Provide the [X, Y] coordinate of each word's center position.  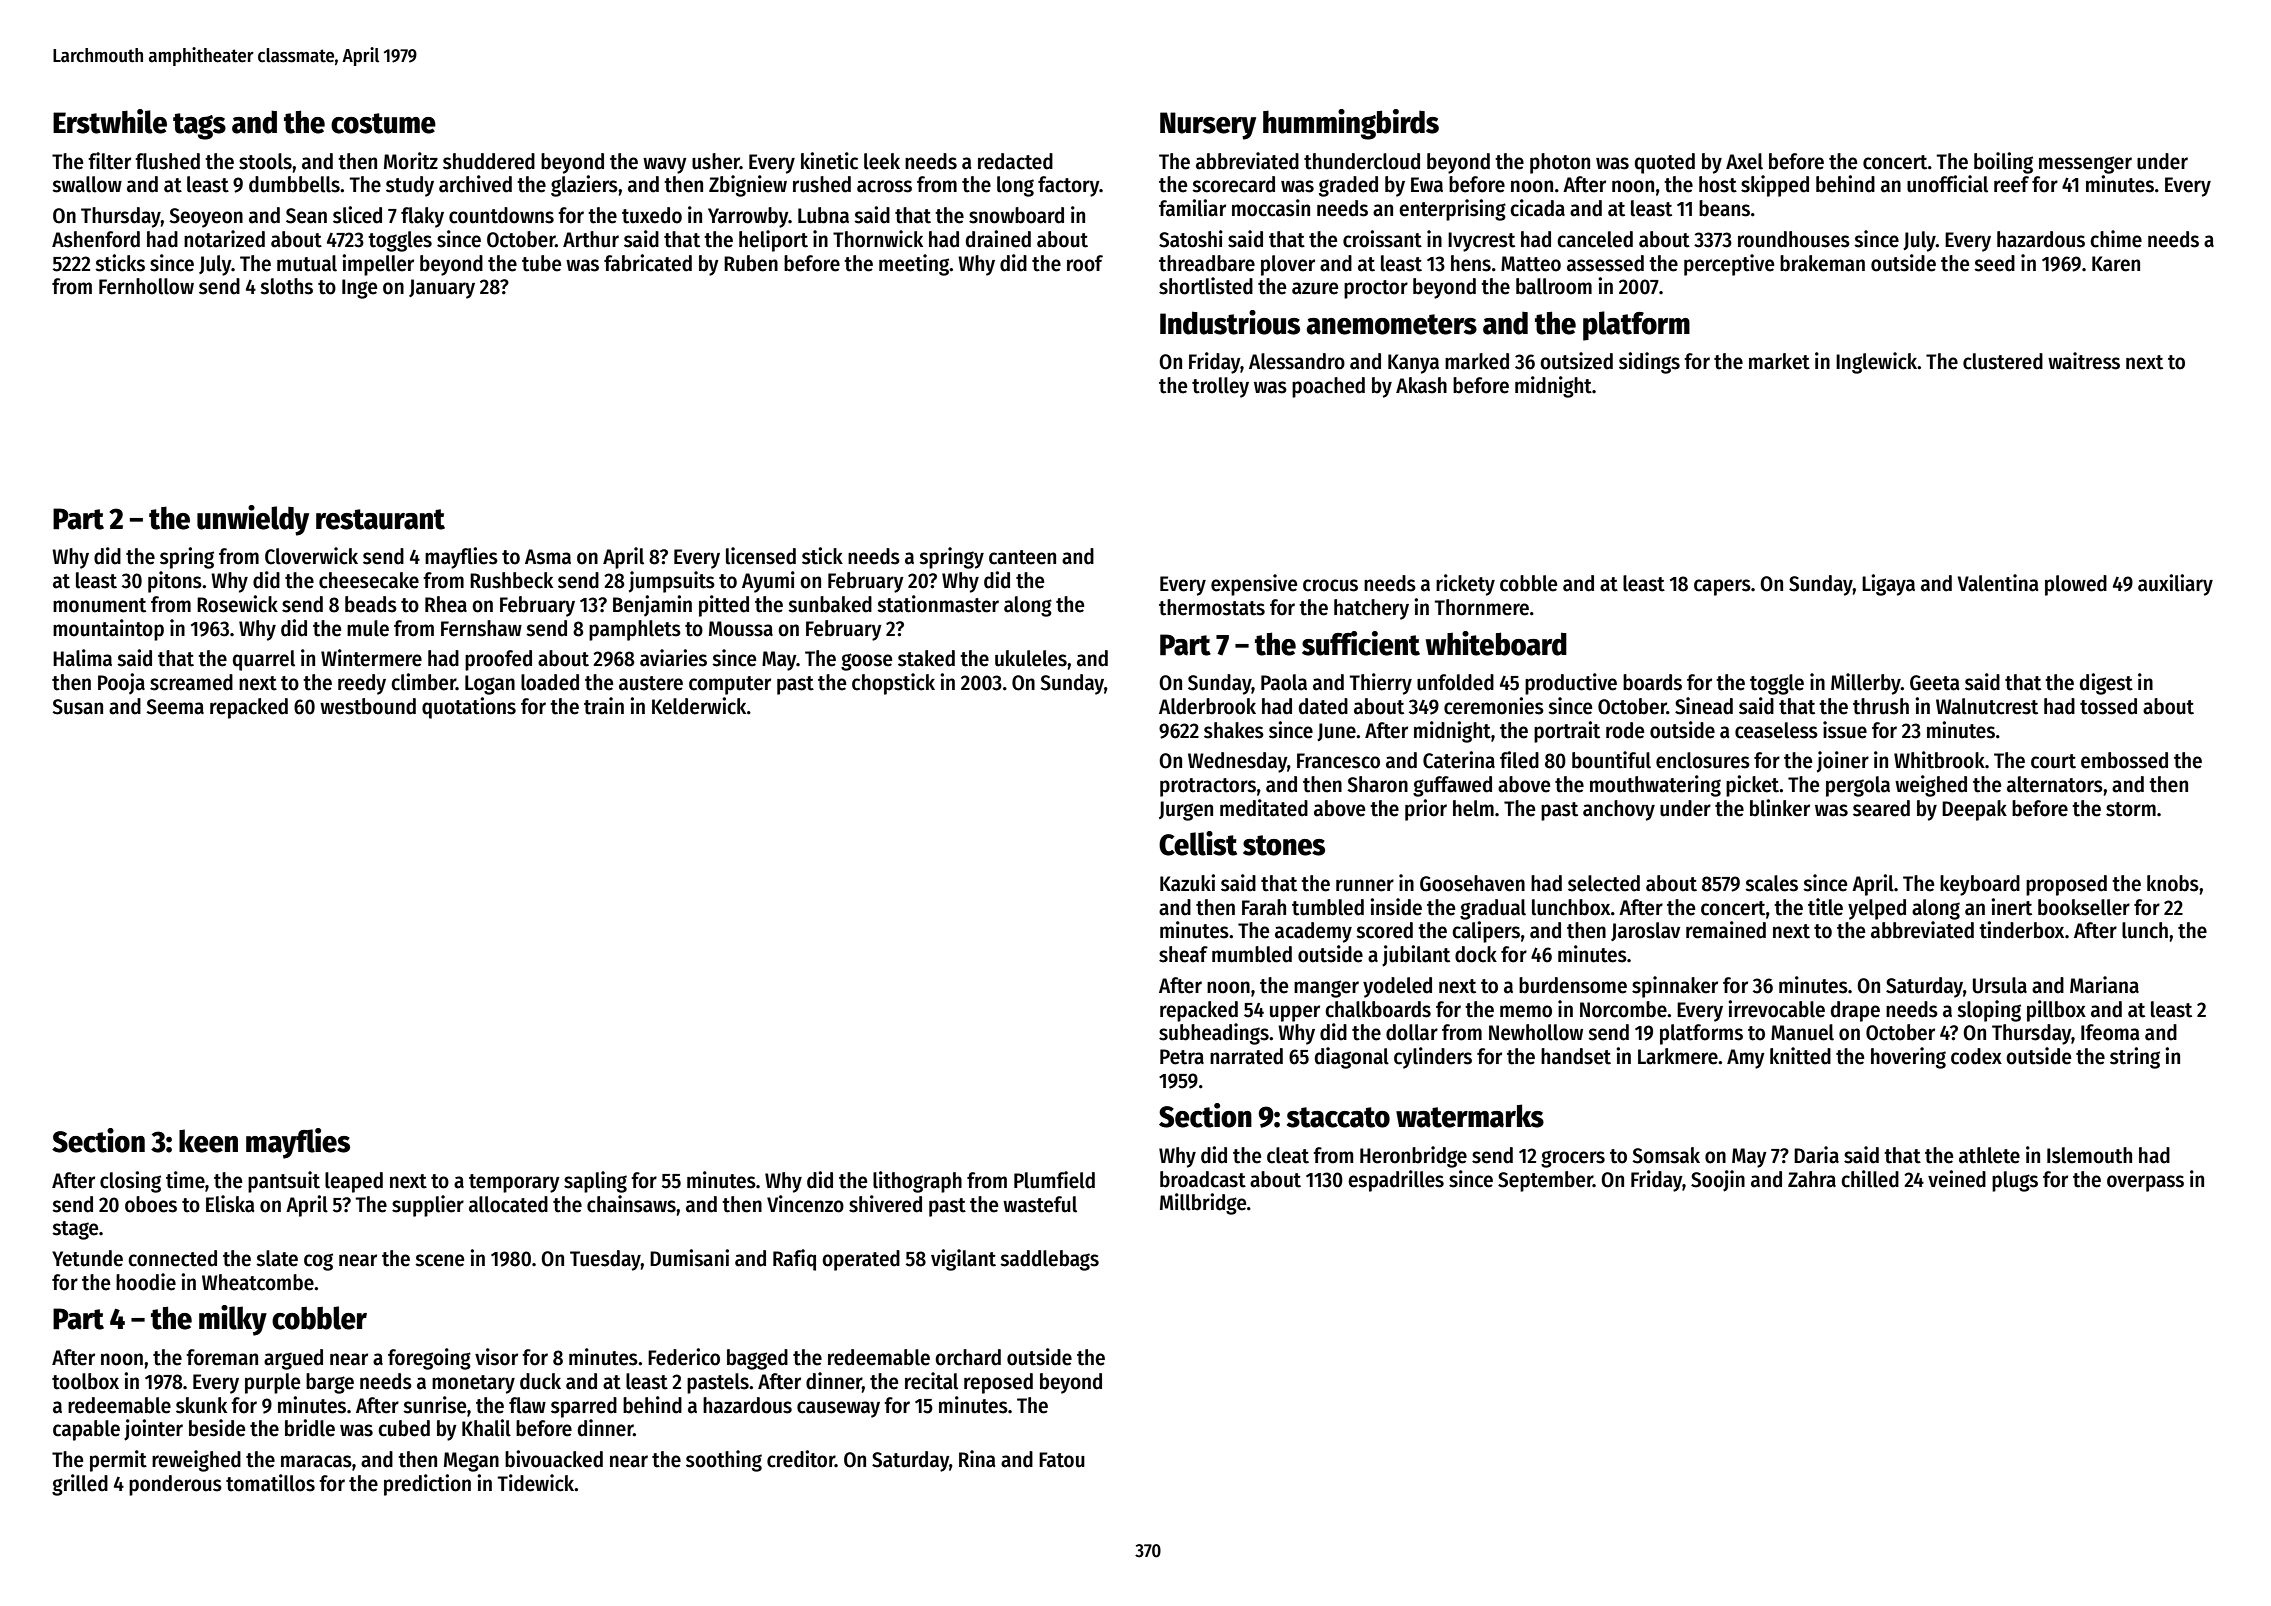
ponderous [175, 1485]
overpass [2145, 1183]
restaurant [380, 519]
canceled [1595, 239]
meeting [914, 265]
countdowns [501, 215]
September [1545, 1181]
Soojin [1718, 1181]
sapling [595, 1182]
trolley [1220, 387]
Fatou [1062, 1460]
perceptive [1729, 265]
